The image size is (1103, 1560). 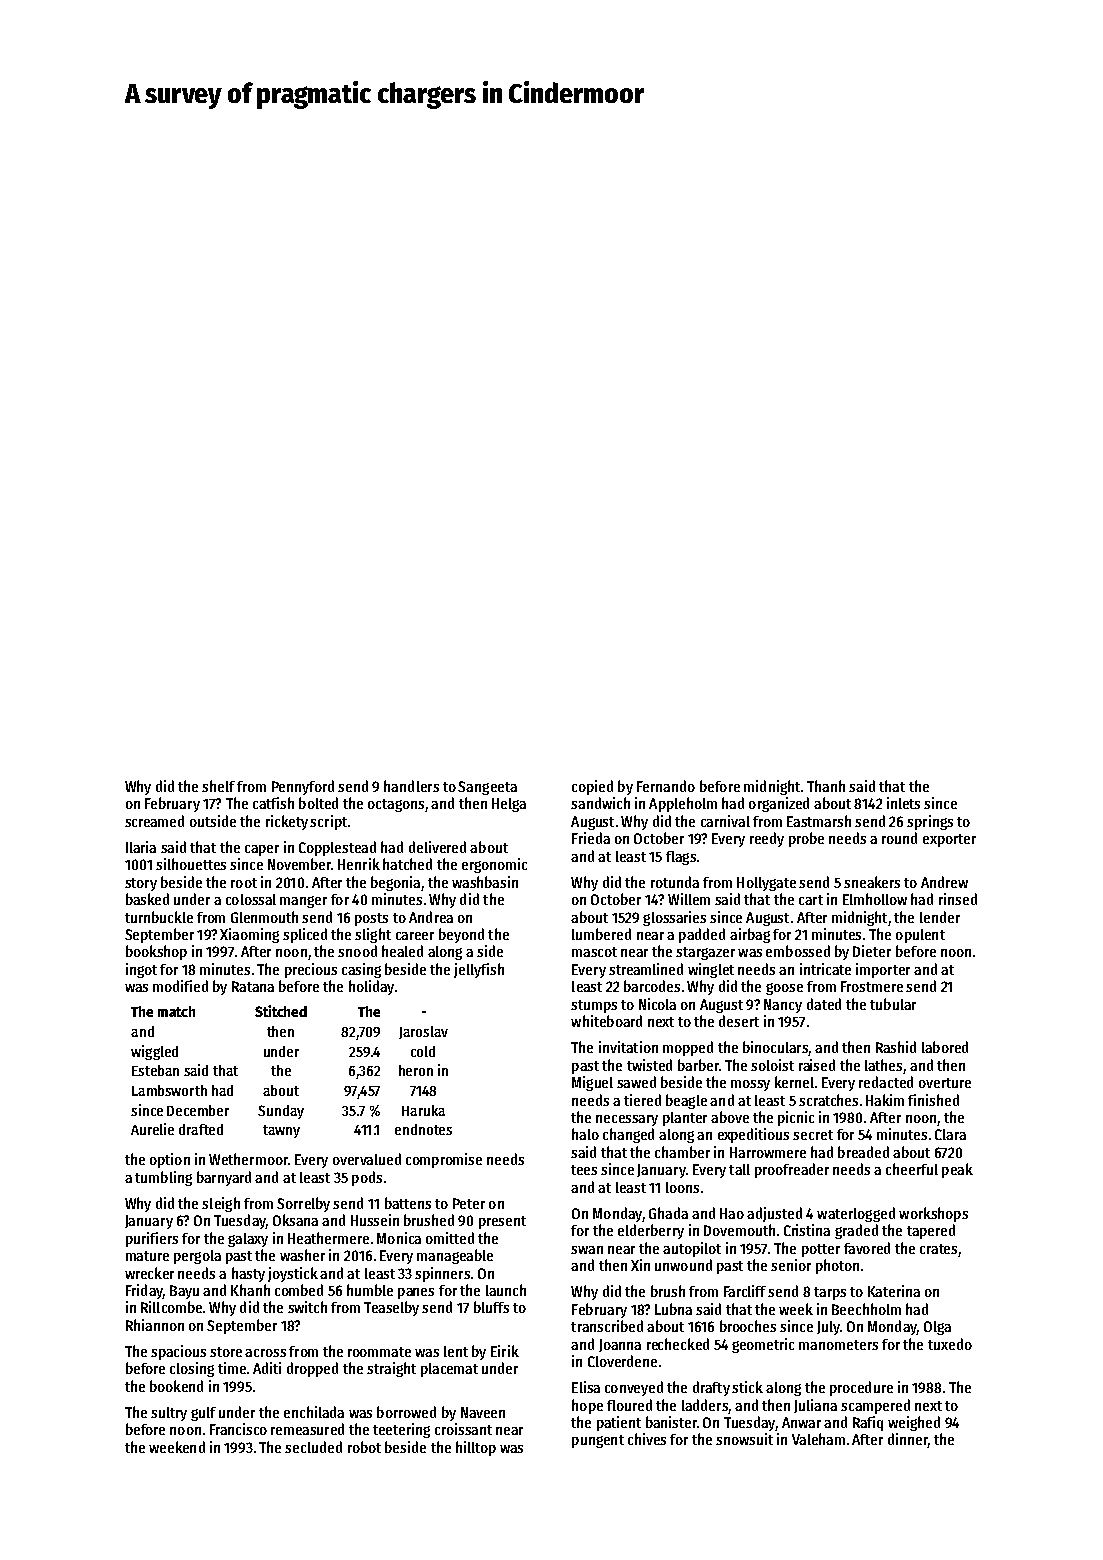 I want to click on tapered, so click(x=931, y=1231).
